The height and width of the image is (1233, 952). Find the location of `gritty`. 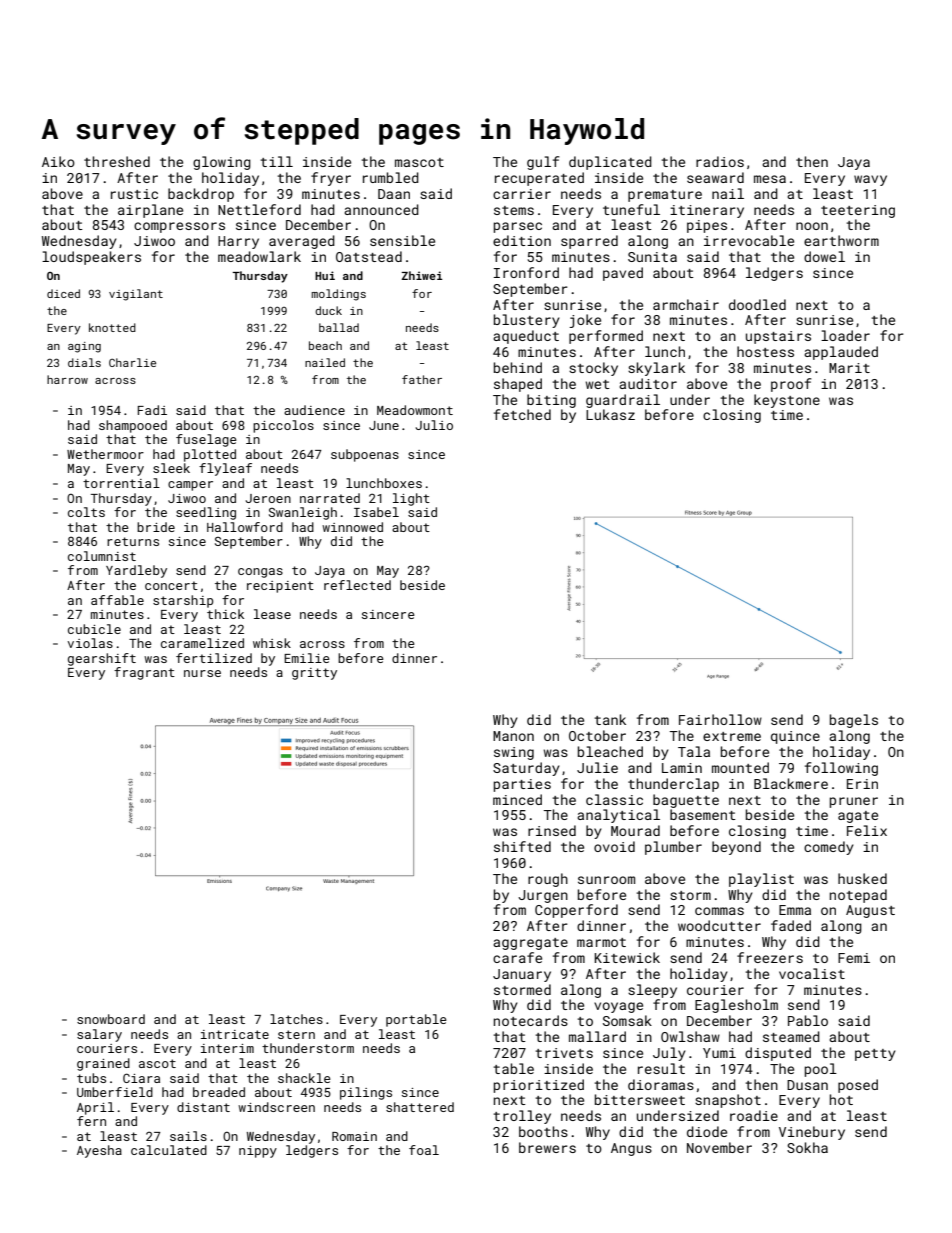

gritty is located at coordinates (314, 674).
